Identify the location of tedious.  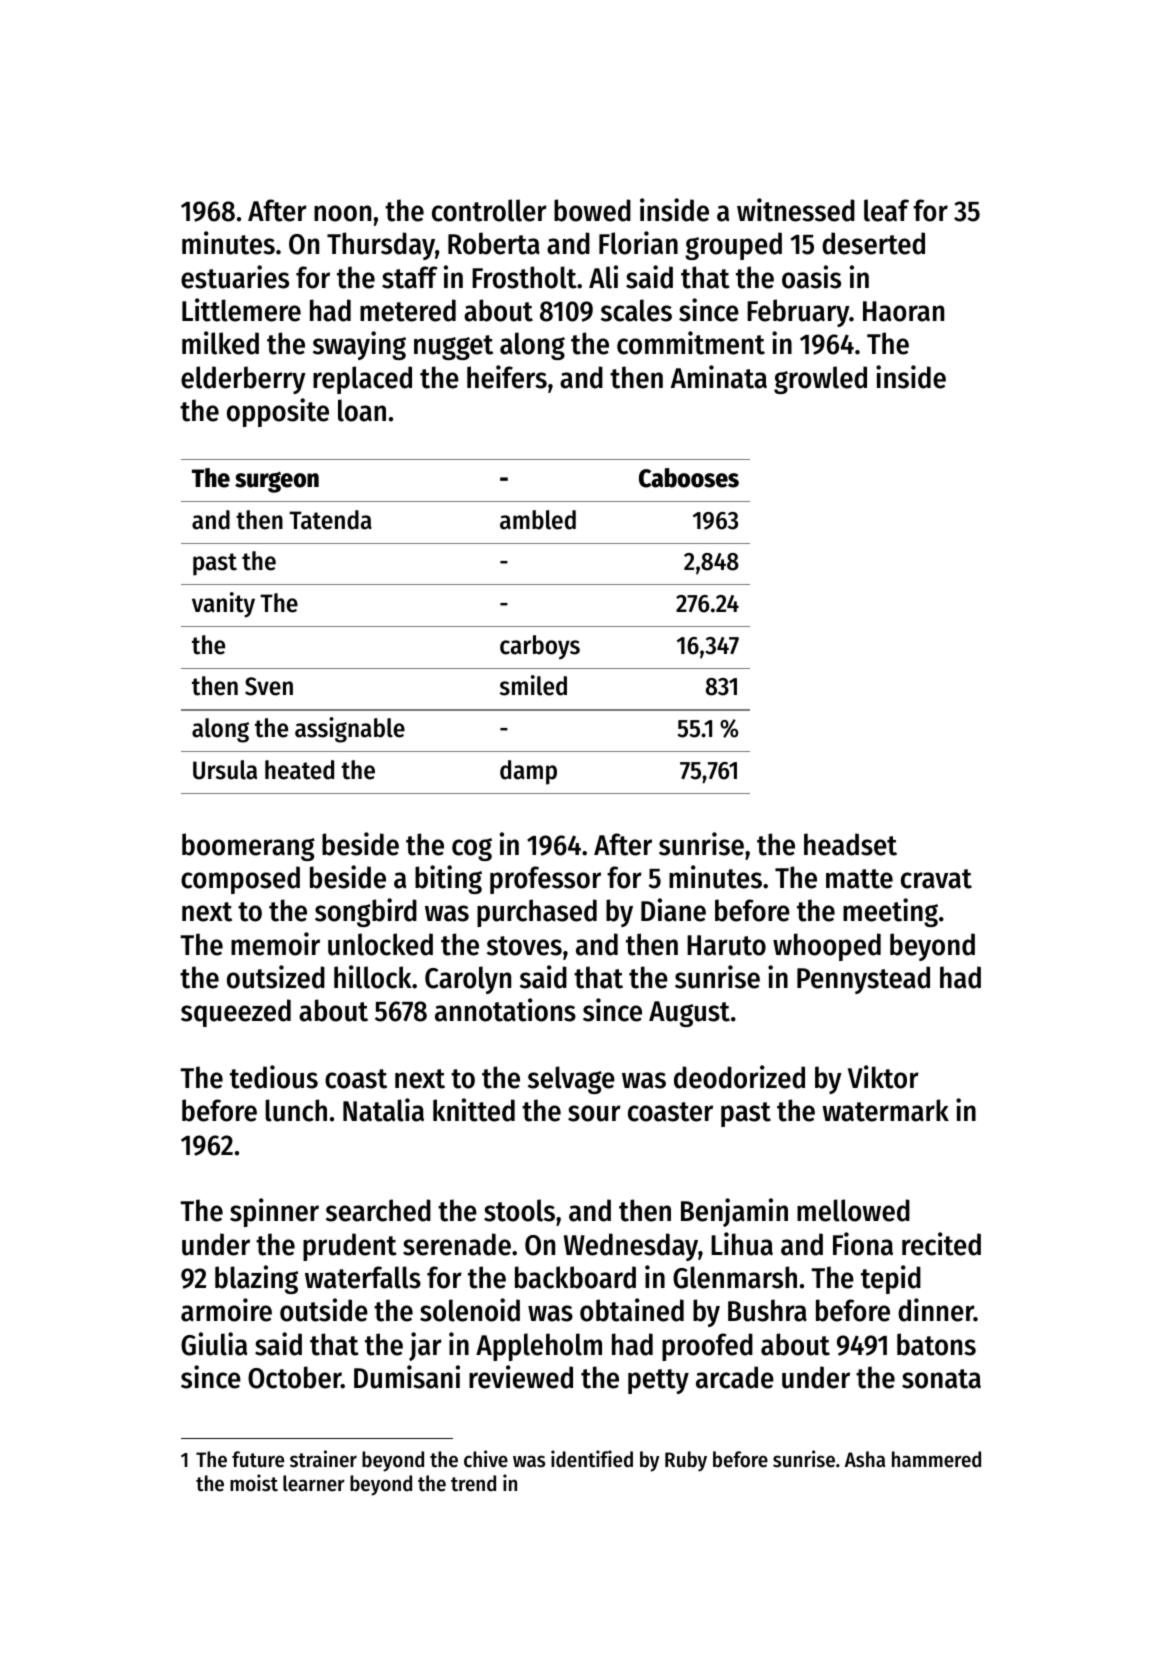
(274, 1077).
